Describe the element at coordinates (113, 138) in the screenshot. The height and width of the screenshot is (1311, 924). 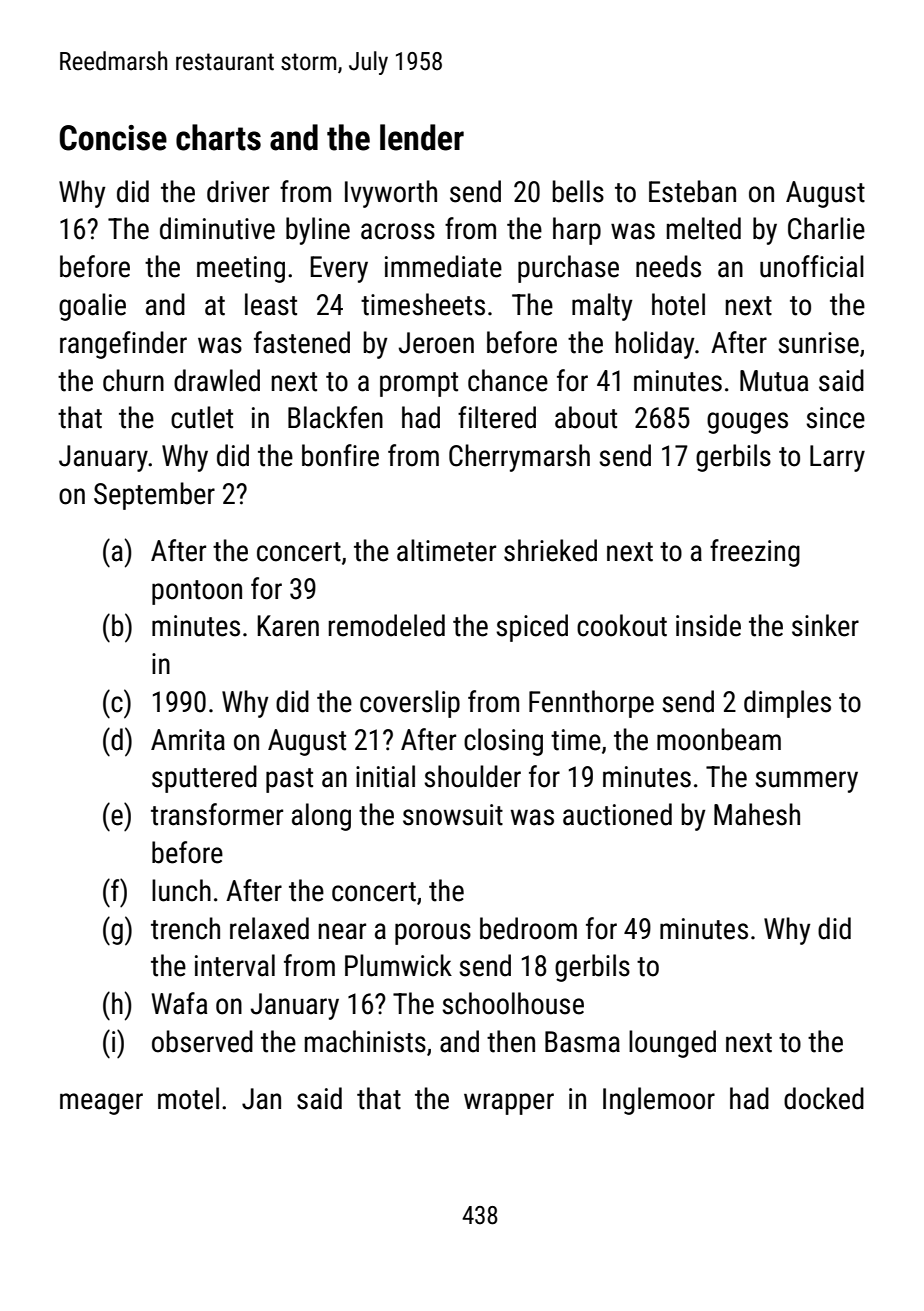
I see `Concise` at that location.
